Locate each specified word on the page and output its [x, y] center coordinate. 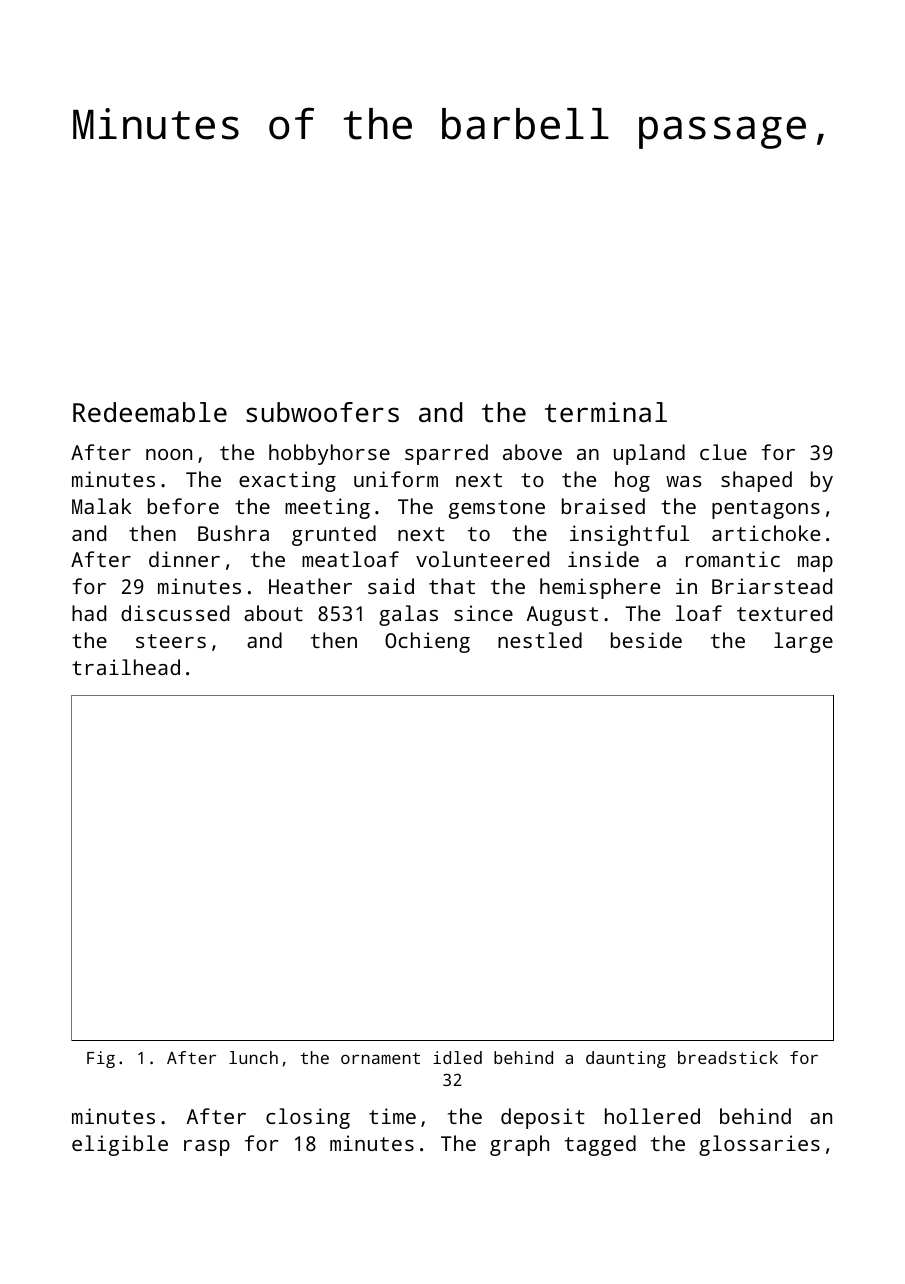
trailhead [126, 667]
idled [457, 1057]
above [532, 452]
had [89, 613]
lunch [253, 1057]
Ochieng [427, 642]
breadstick [728, 1057]
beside [646, 640]
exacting [287, 481]
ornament [380, 1058]
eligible [120, 1145]
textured [784, 613]
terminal [606, 412]
